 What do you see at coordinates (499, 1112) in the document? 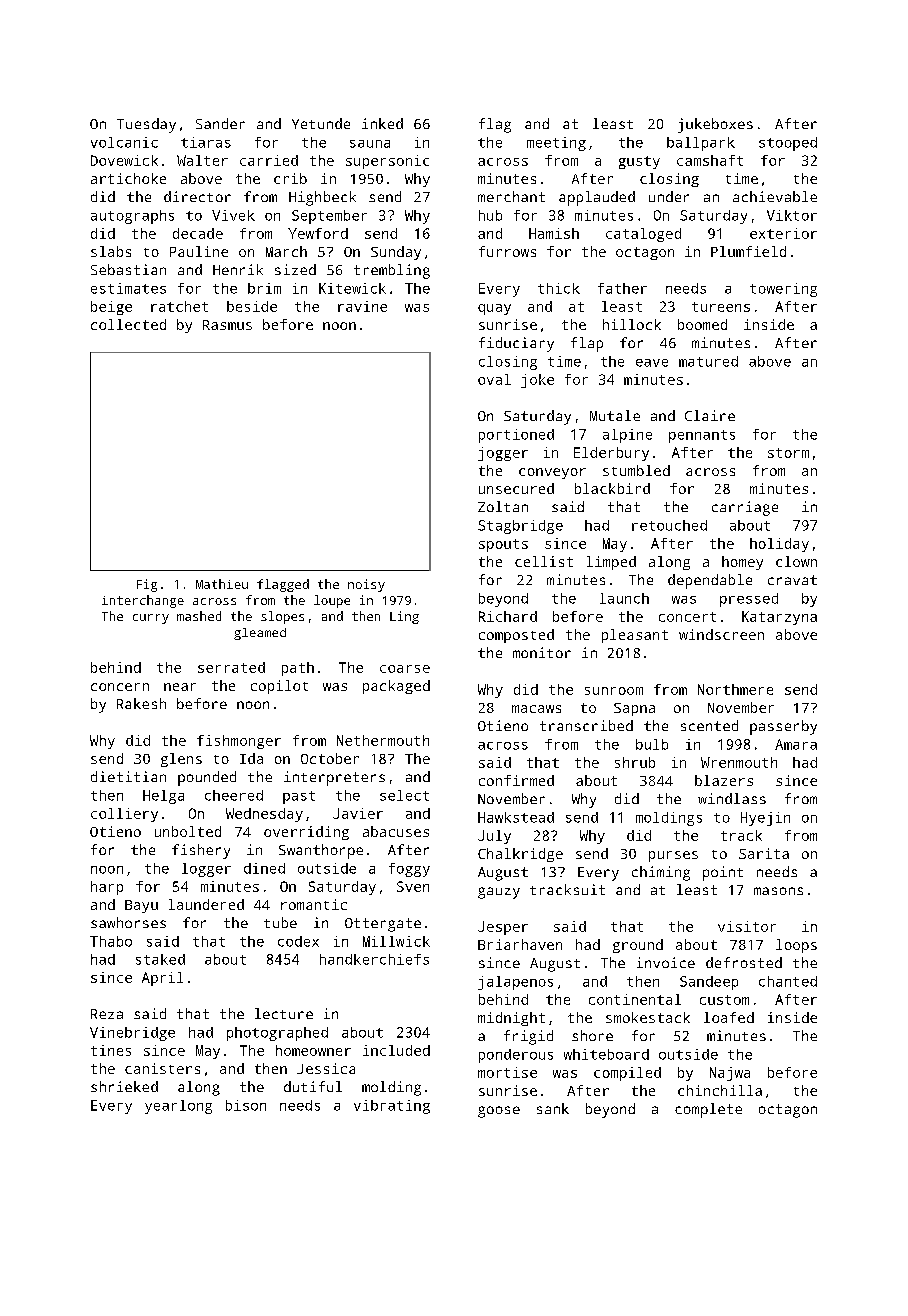
I see `goose` at bounding box center [499, 1112].
